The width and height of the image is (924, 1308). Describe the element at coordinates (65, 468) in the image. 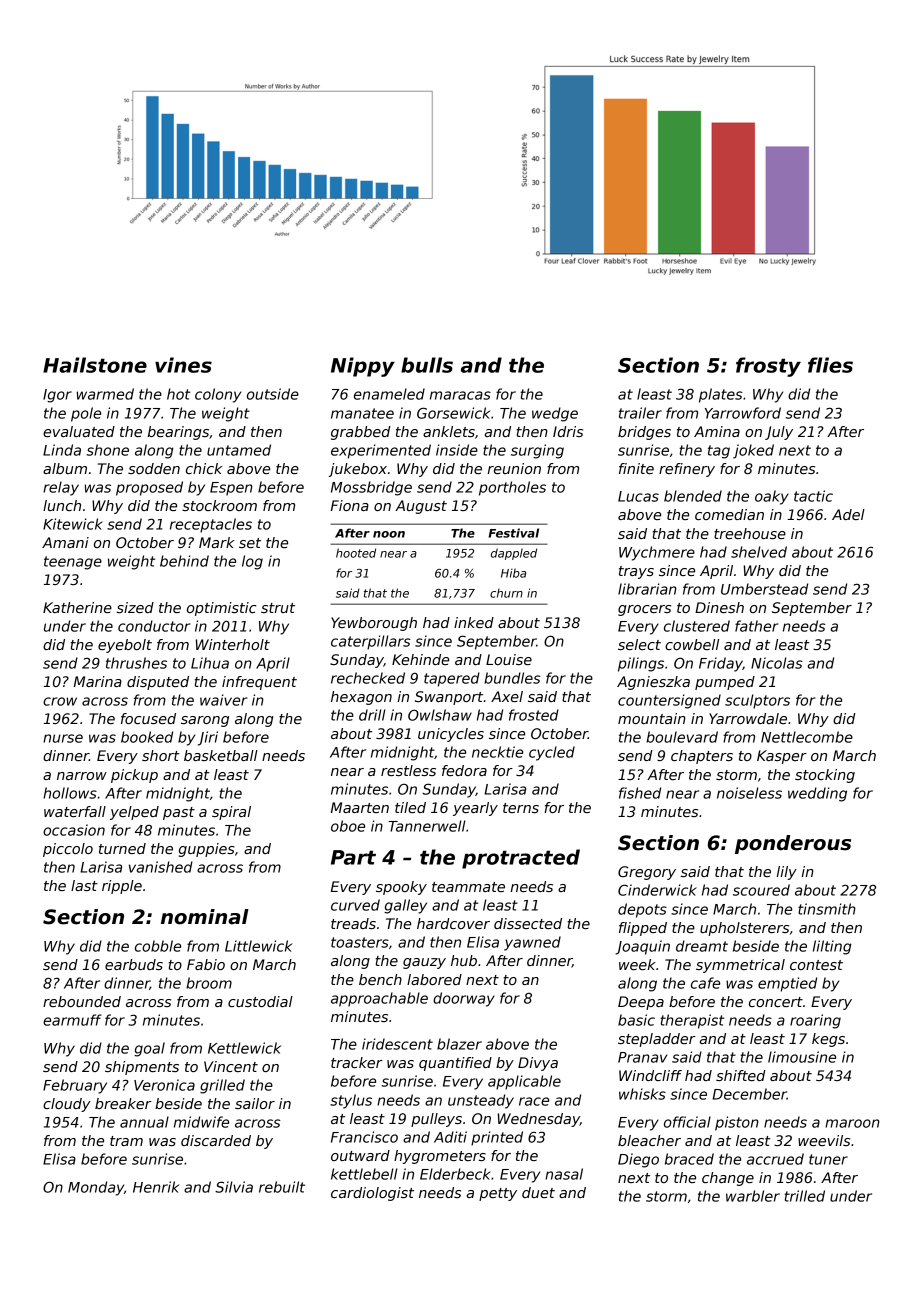

I see `album` at that location.
